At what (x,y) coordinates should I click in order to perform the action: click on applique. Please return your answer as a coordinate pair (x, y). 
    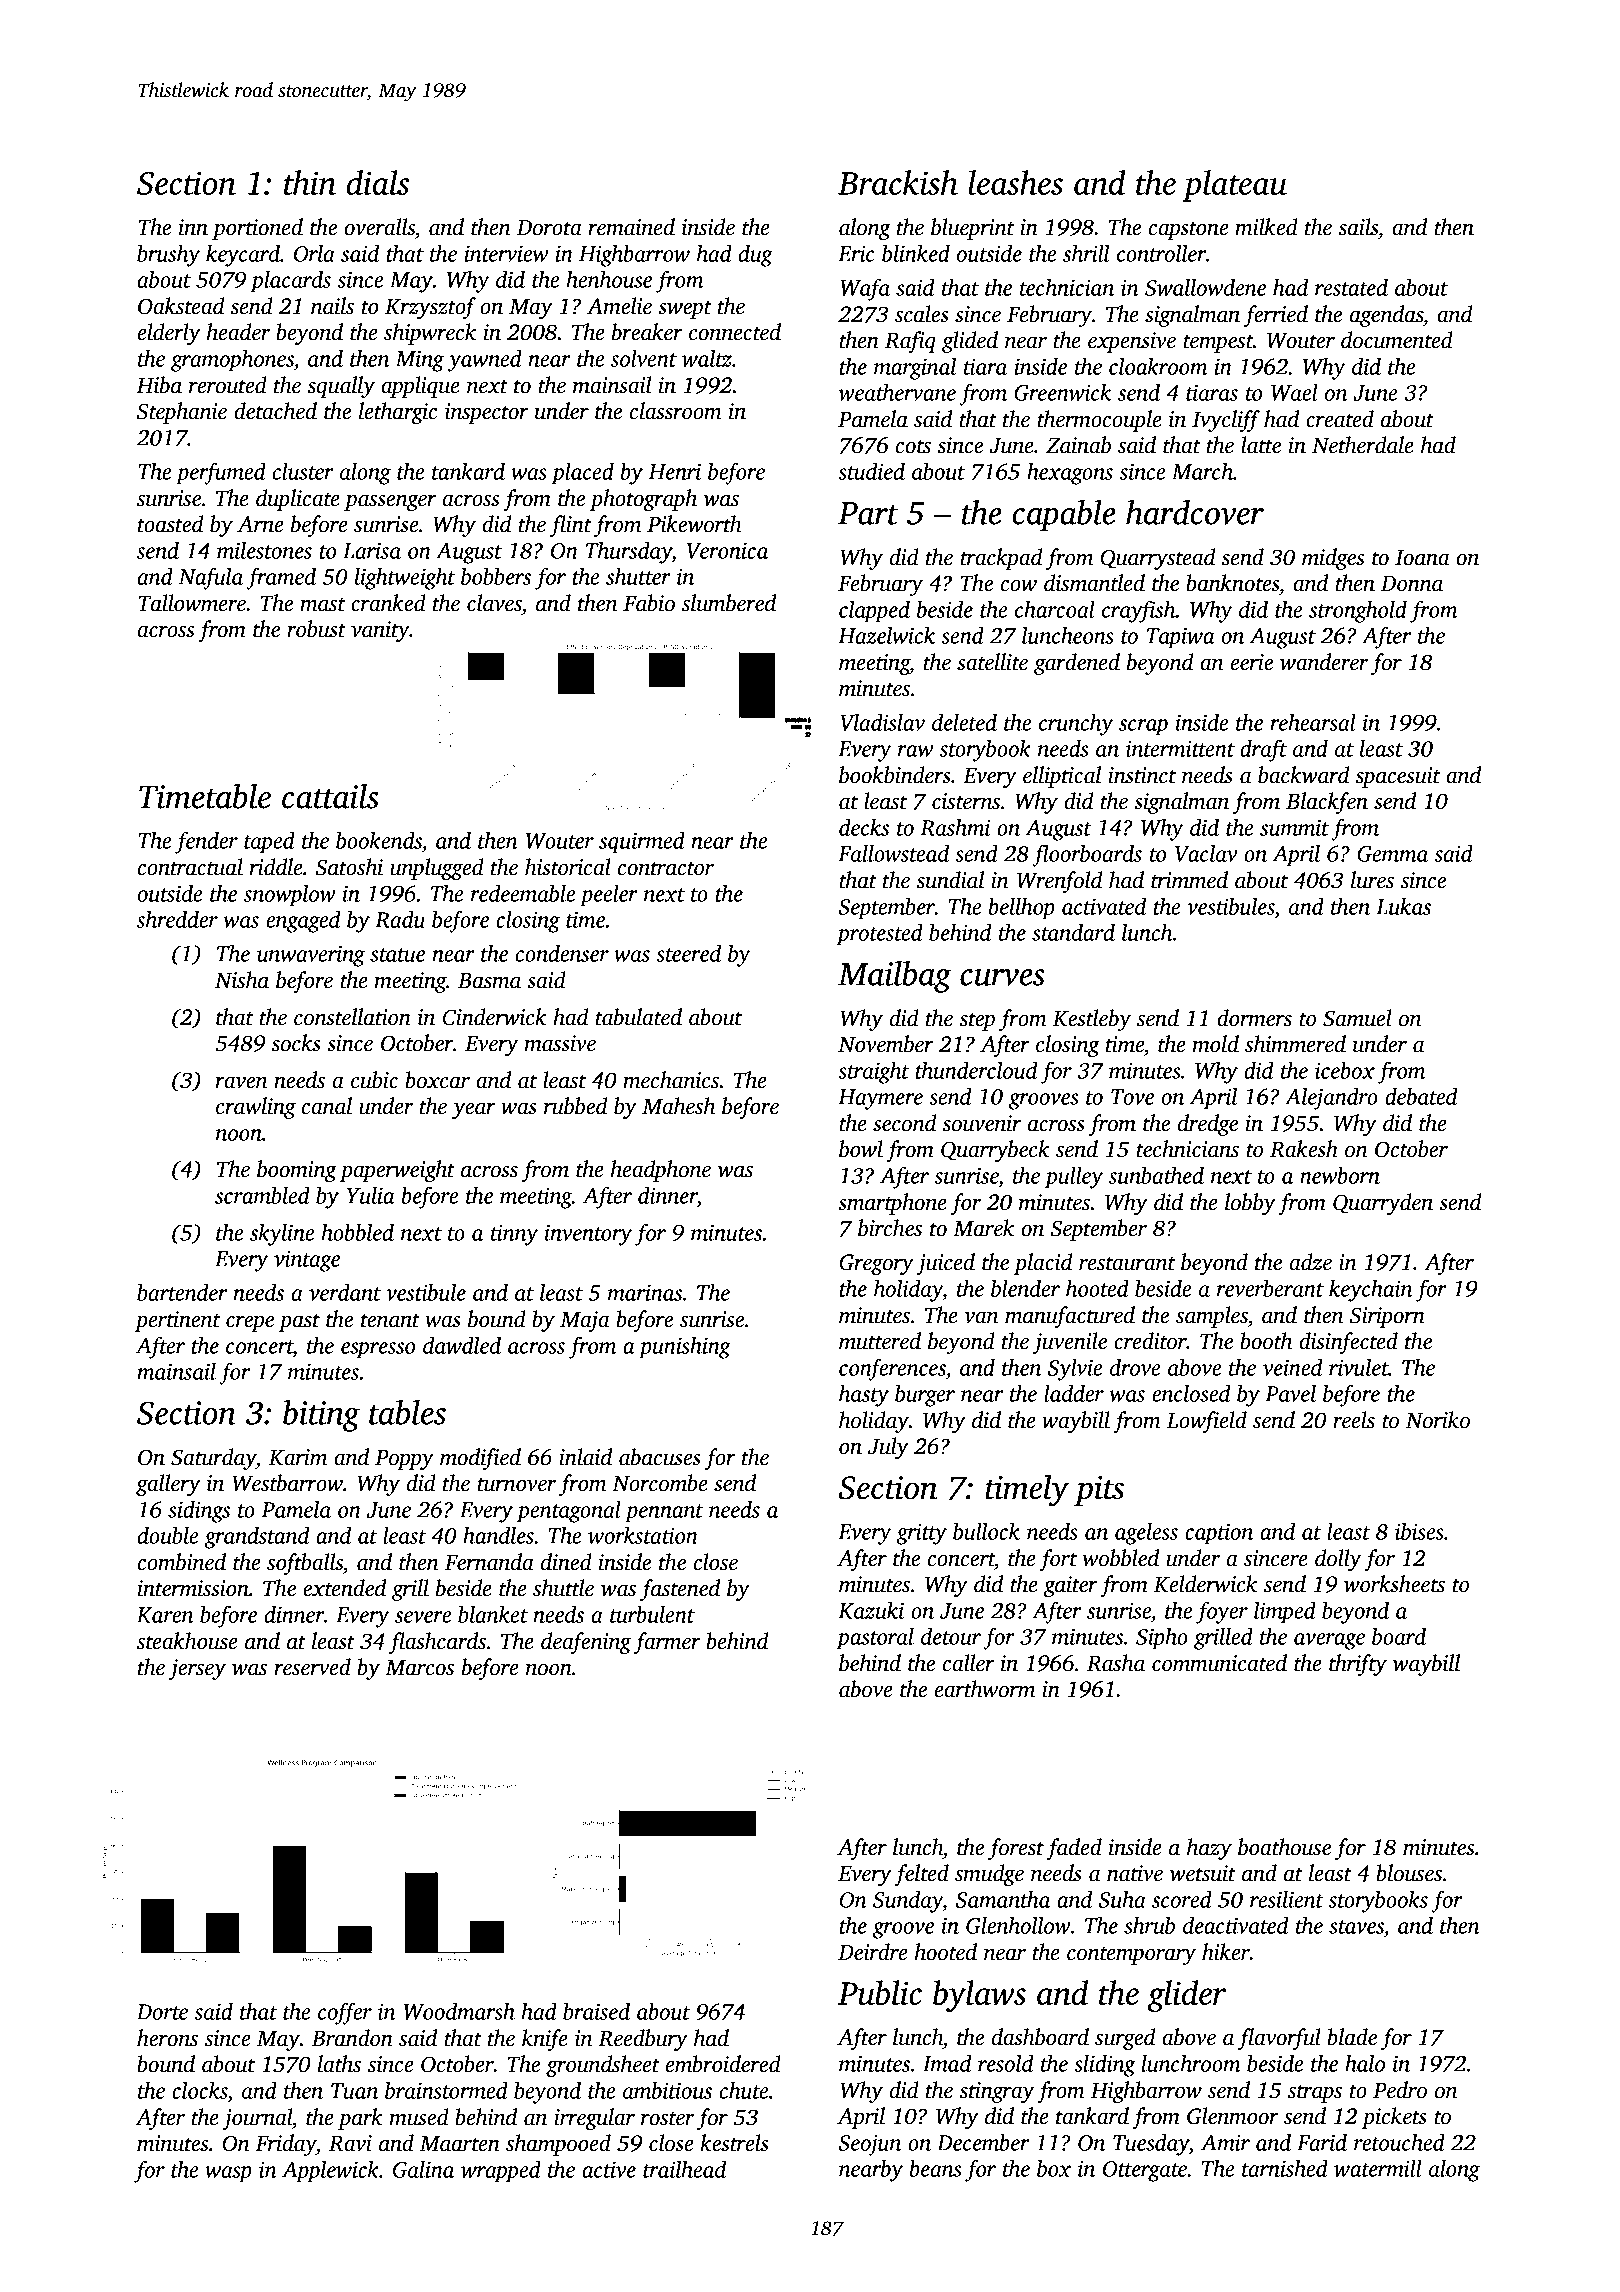
    Looking at the image, I should click on (420, 387).
